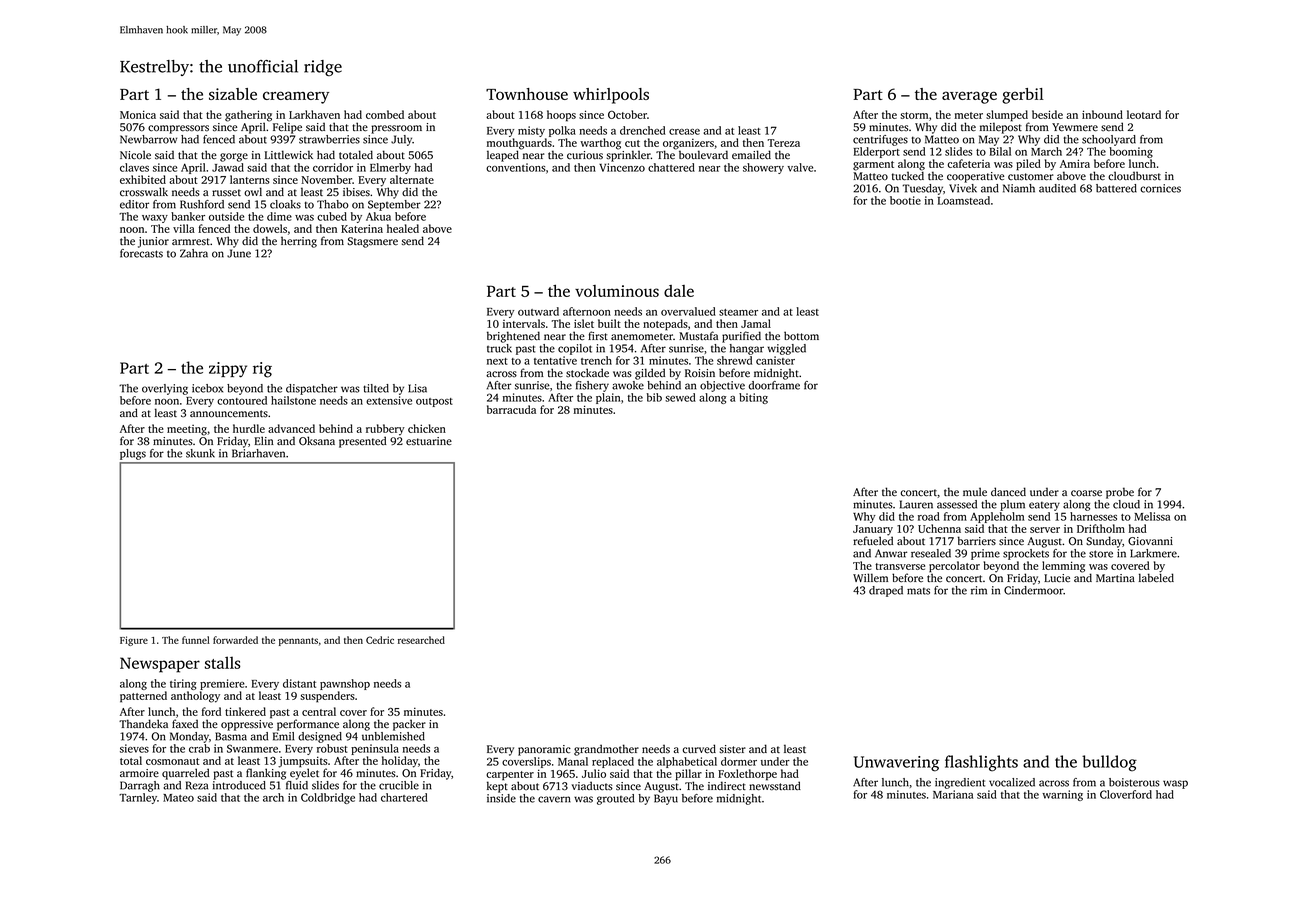  What do you see at coordinates (774, 385) in the image?
I see `doorframe` at bounding box center [774, 385].
